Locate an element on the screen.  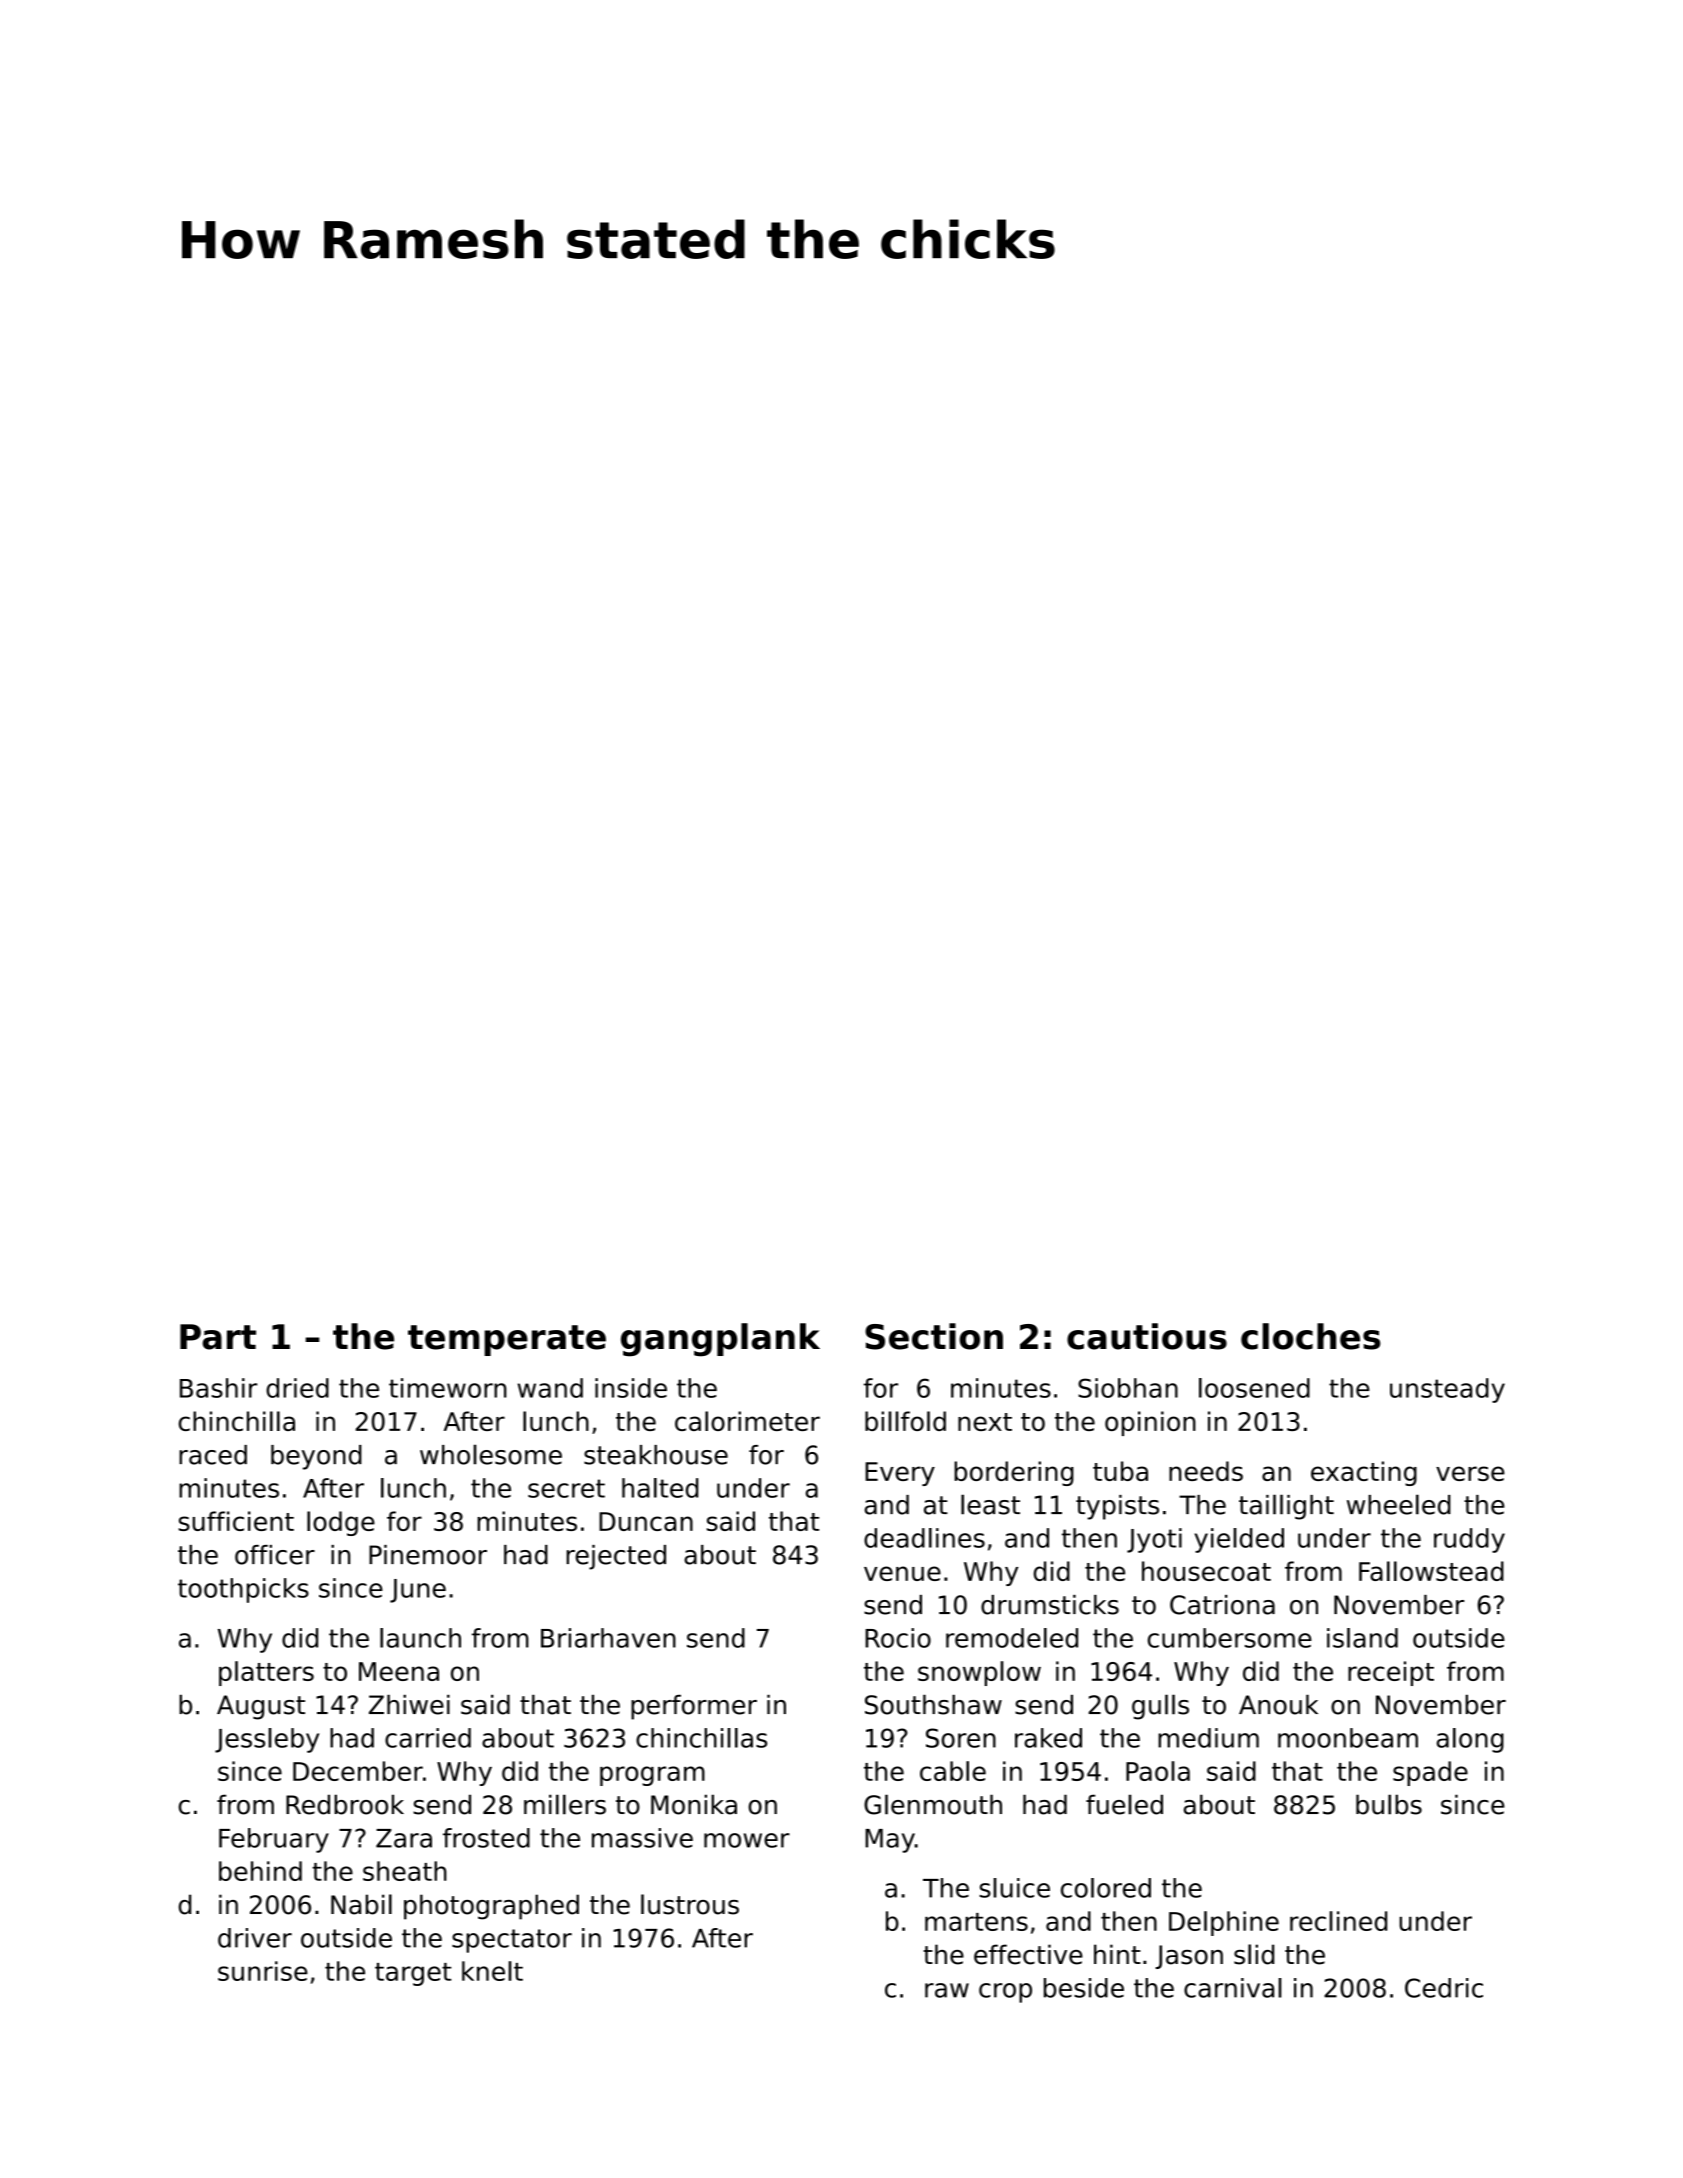
Part is located at coordinates (218, 1337).
